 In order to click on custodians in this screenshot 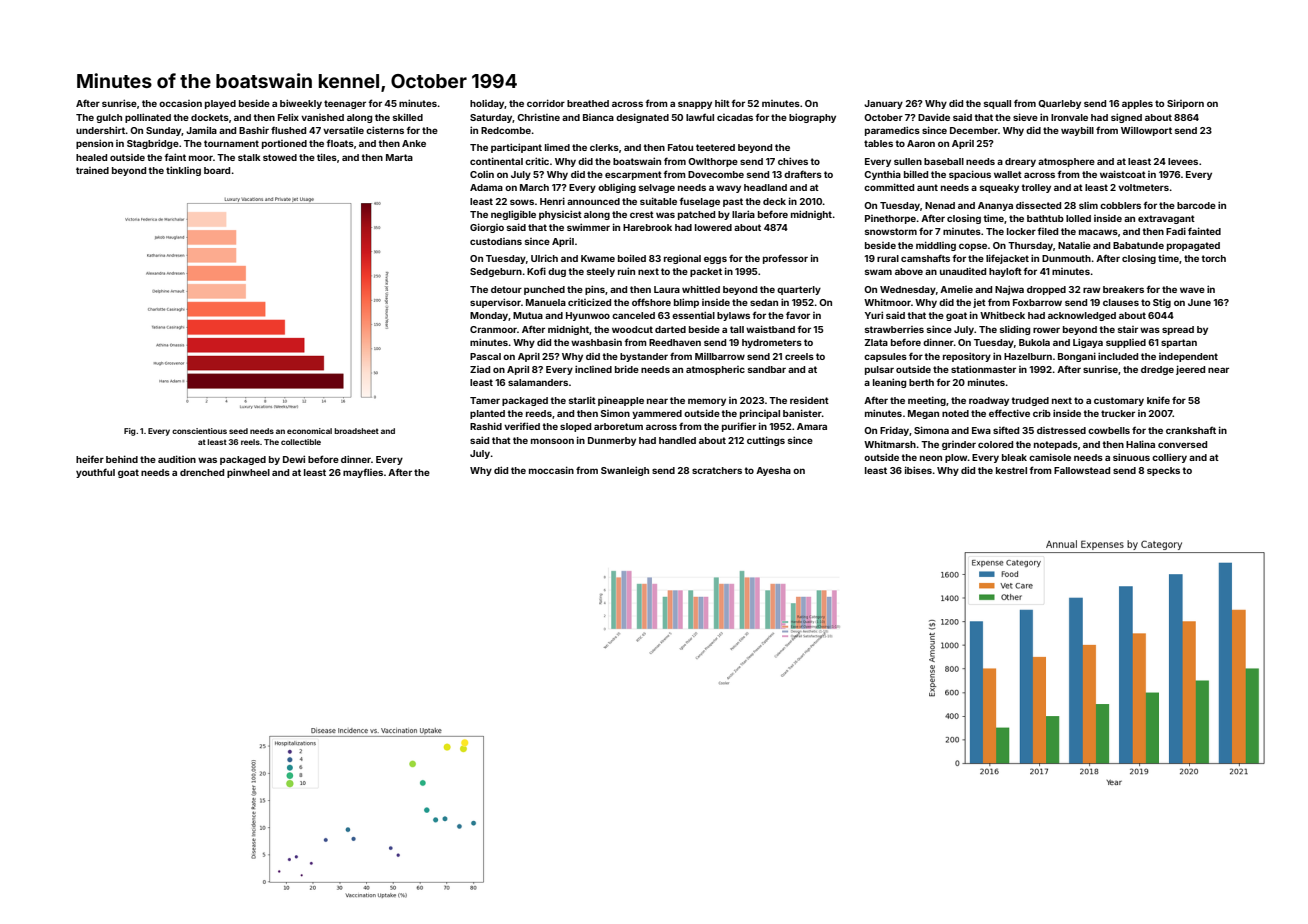, I will do `click(496, 241)`.
